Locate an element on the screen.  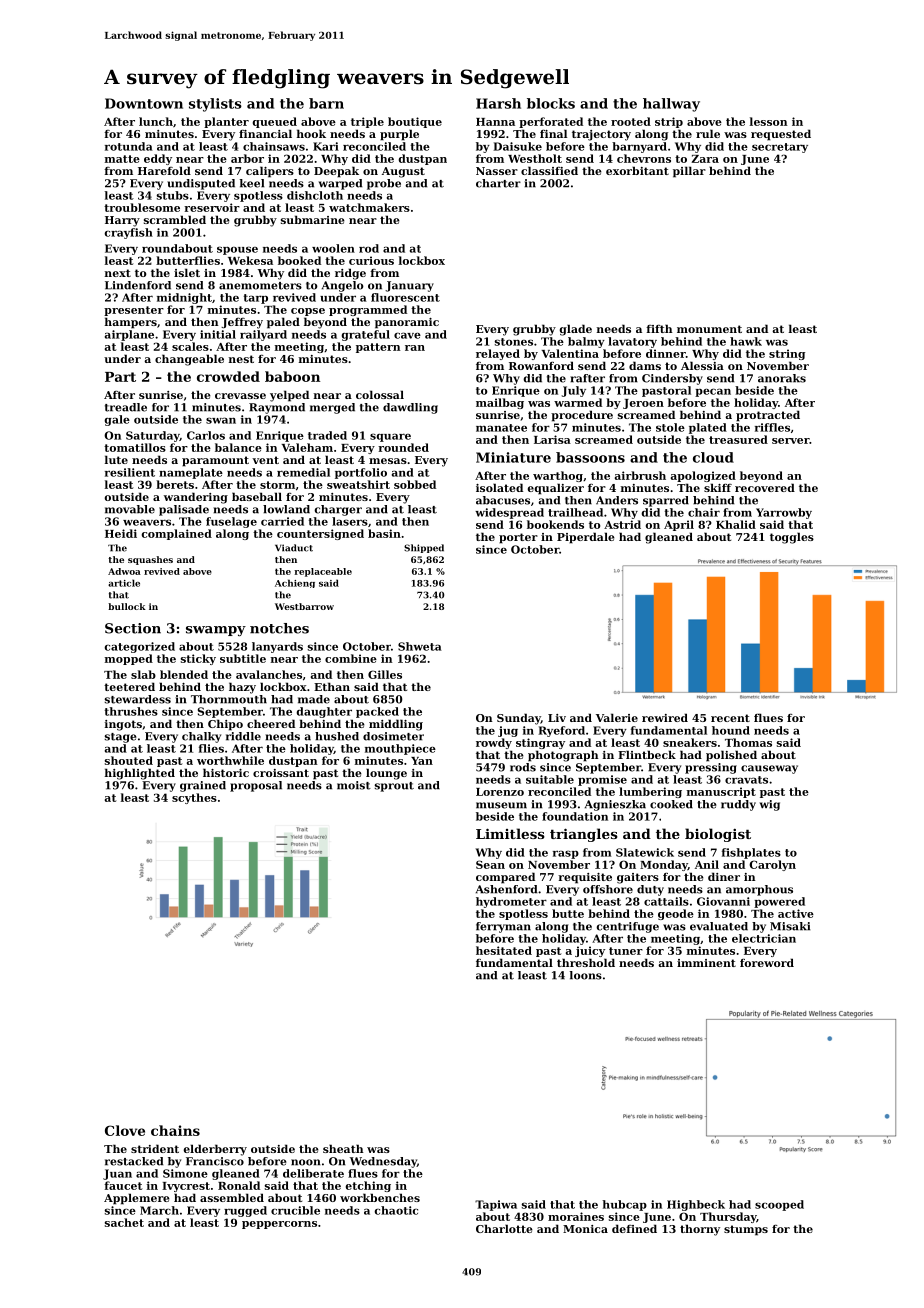
presenter is located at coordinates (134, 311).
